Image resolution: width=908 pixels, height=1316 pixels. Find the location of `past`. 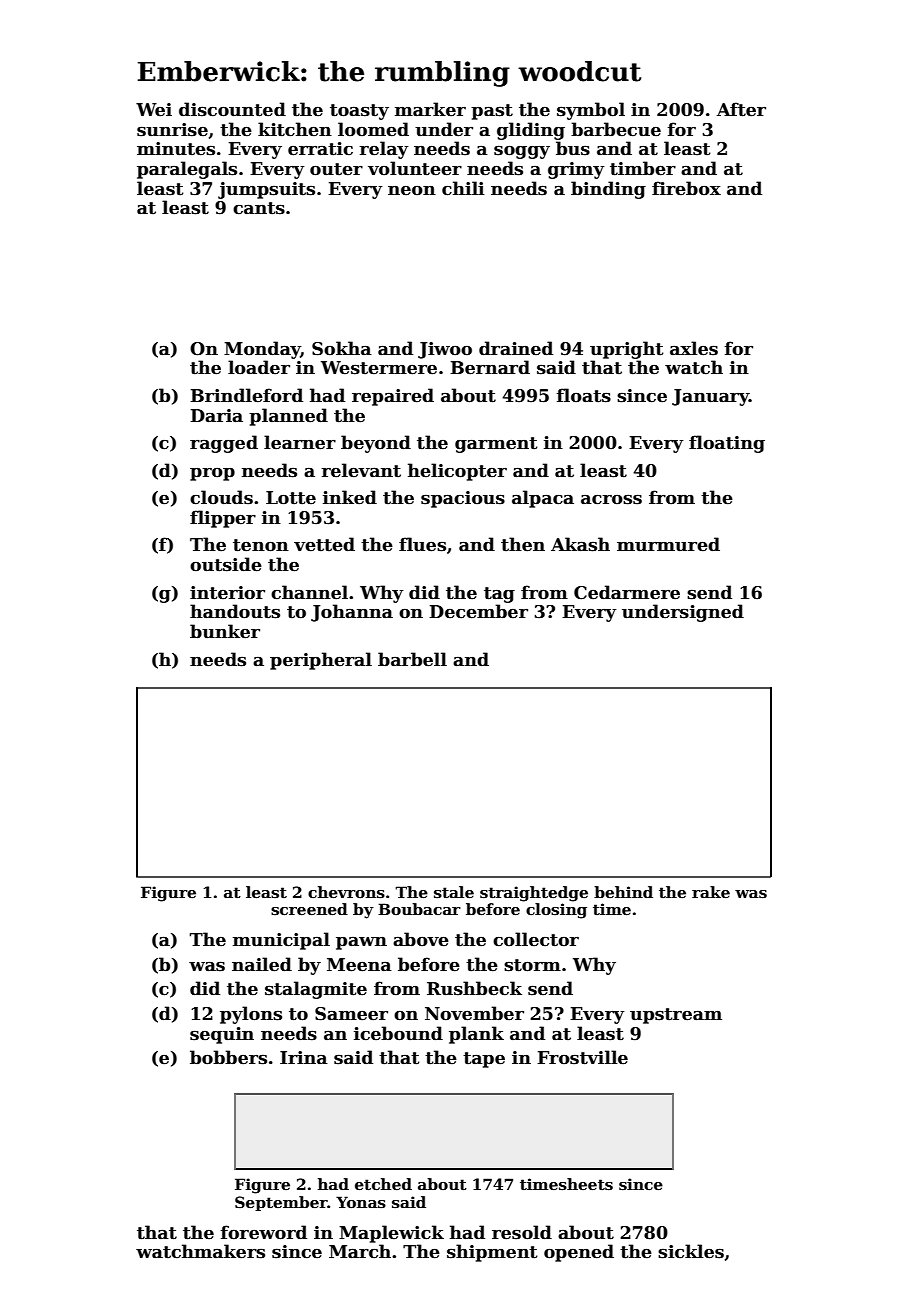

past is located at coordinates (492, 112).
